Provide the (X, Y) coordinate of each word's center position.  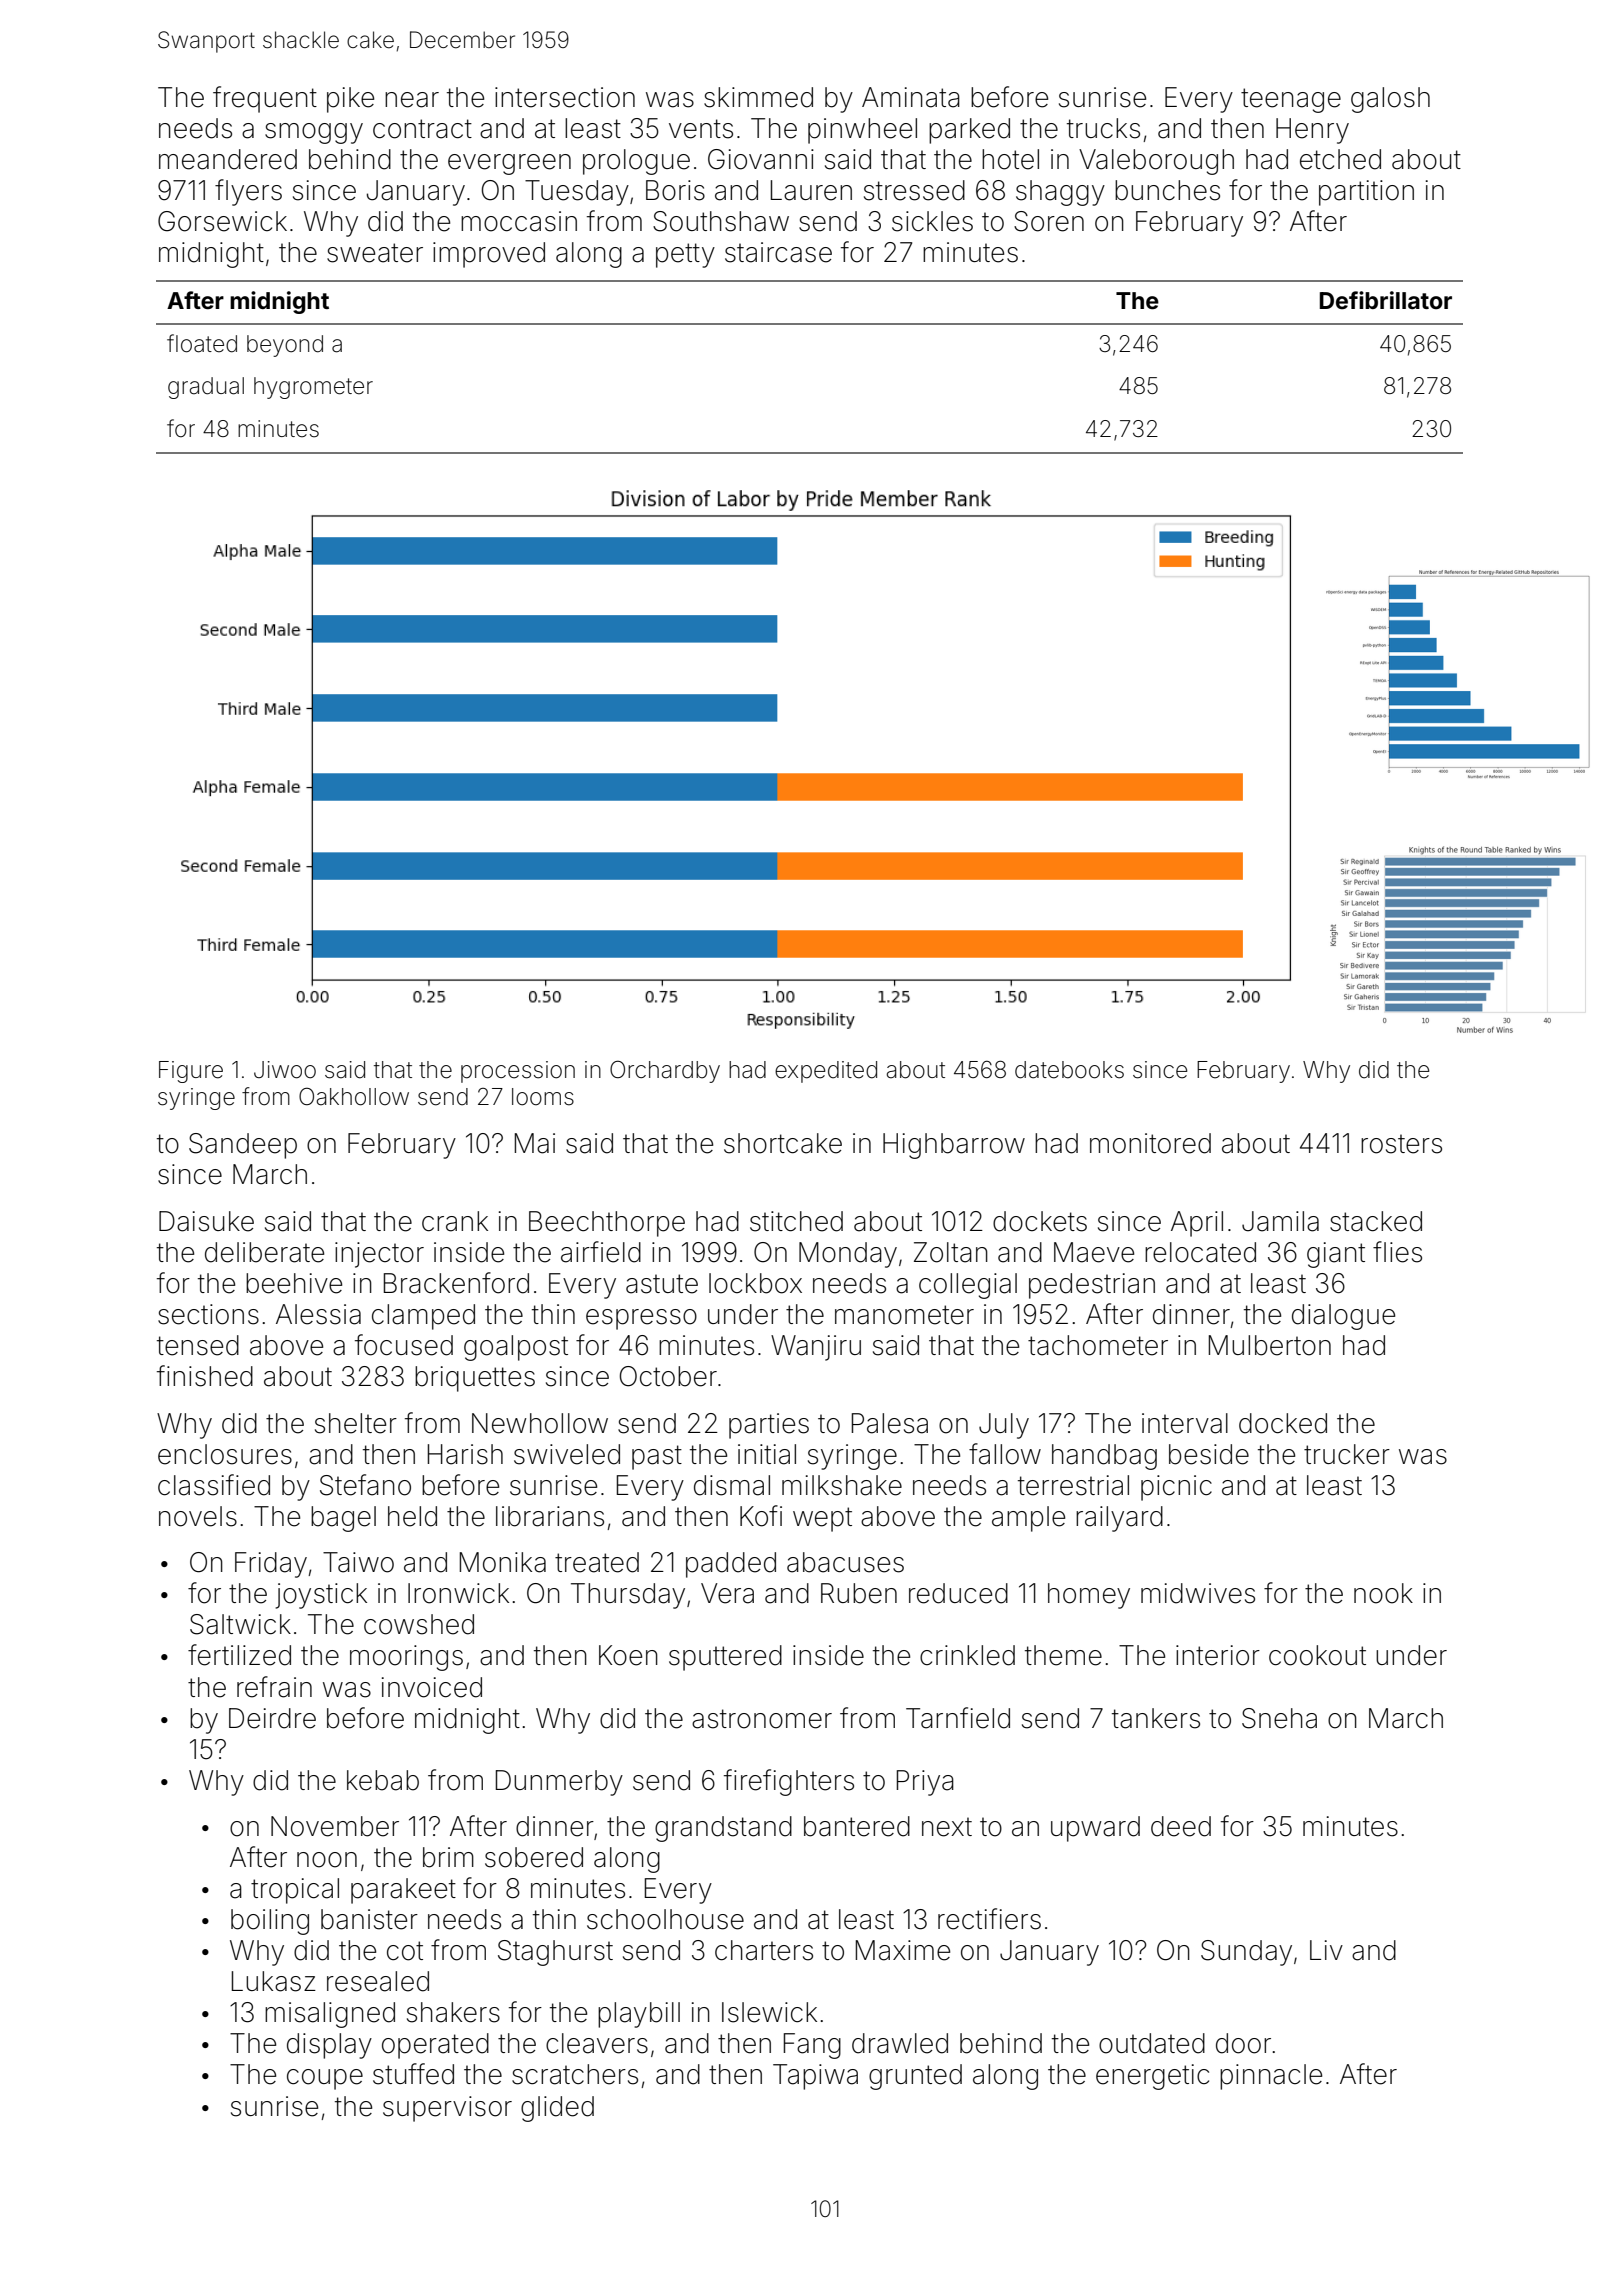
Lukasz (274, 1981)
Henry (1312, 131)
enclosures (225, 1454)
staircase (778, 252)
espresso (641, 1319)
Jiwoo (285, 1070)
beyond (285, 346)
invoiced (432, 1687)
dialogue (1343, 1317)
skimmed (758, 97)
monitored (1150, 1143)
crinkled (967, 1655)
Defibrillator (1386, 300)
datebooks (1069, 1070)
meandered (228, 159)
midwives (1198, 1593)
